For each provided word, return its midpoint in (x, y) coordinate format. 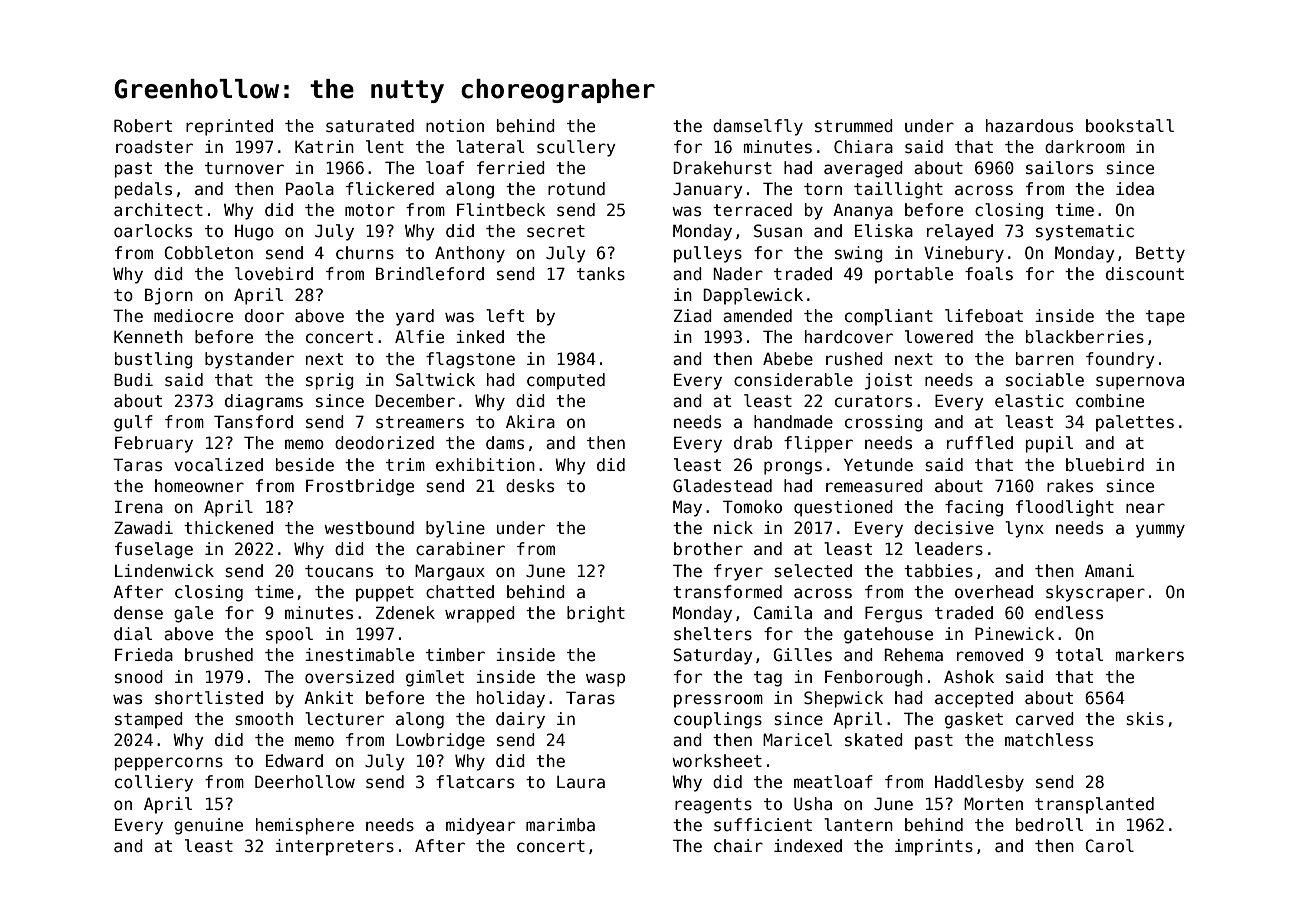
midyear (480, 826)
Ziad (693, 316)
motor (370, 210)
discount (1145, 274)
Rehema (913, 654)
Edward (294, 761)
